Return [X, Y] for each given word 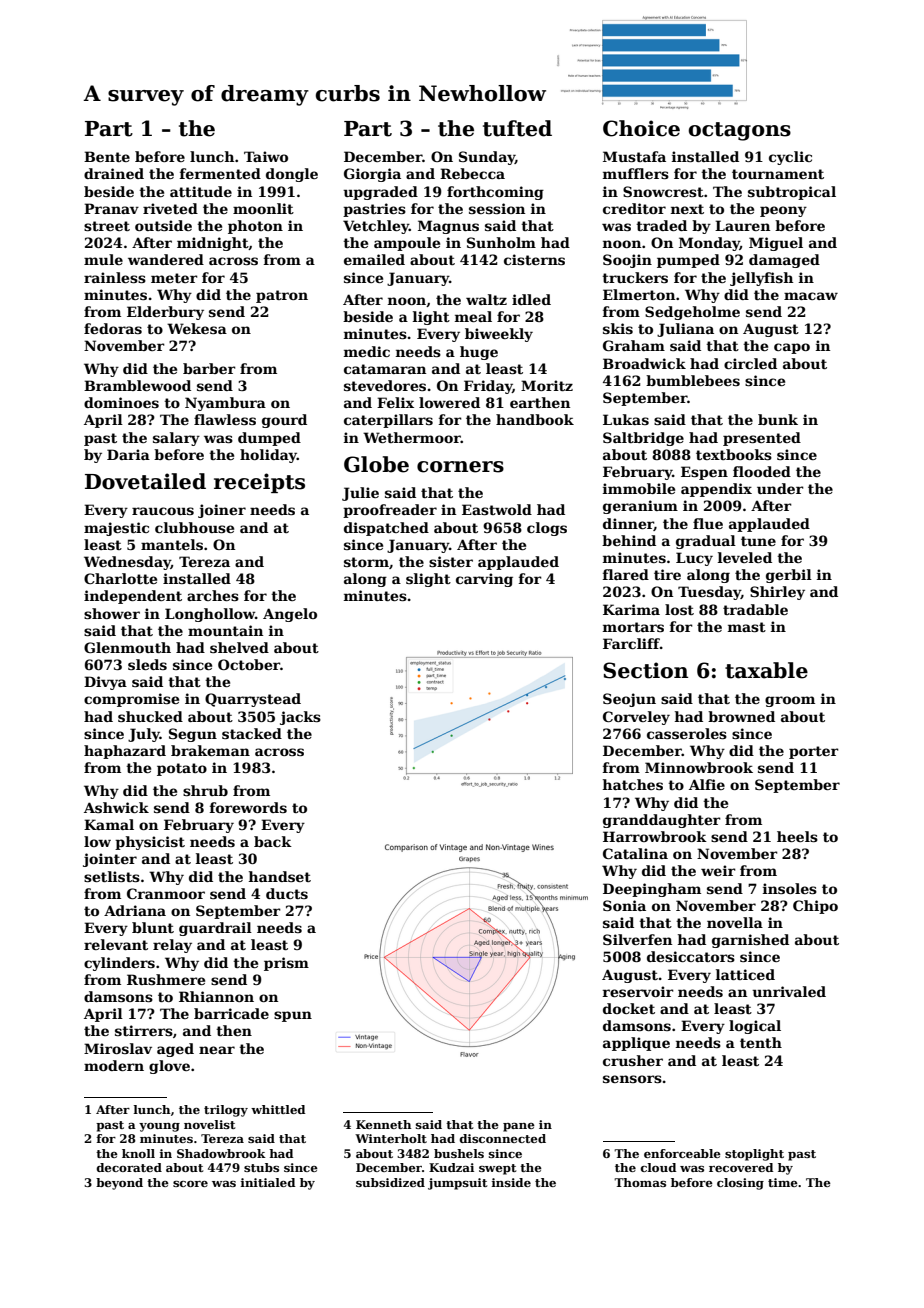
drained [114, 173]
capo [792, 348]
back [273, 841]
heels [797, 836]
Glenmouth [127, 647]
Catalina [635, 853]
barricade [231, 1013]
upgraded [380, 193]
